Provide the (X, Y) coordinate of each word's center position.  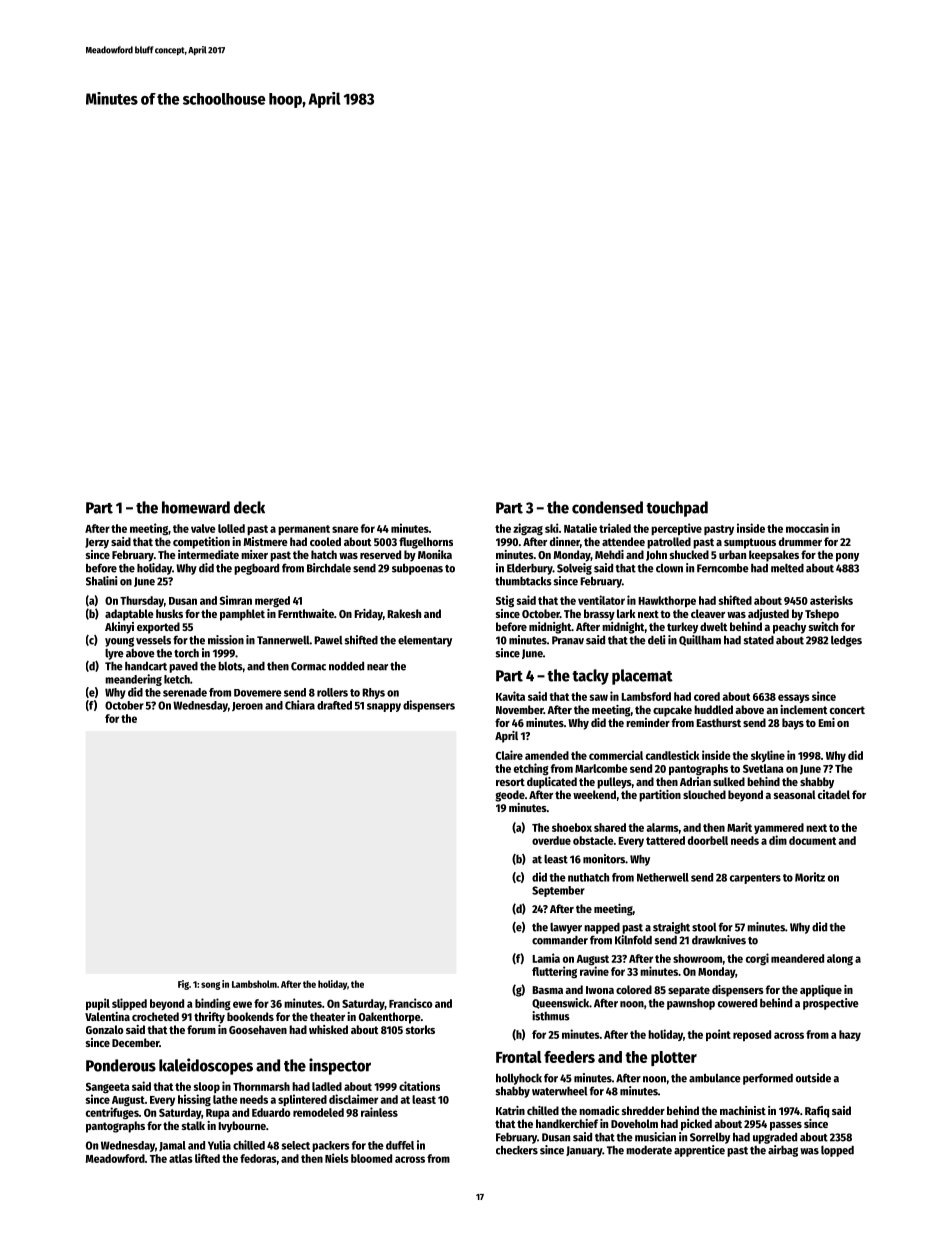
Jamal (172, 1146)
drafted (334, 705)
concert (847, 710)
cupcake (672, 711)
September (558, 891)
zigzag (528, 529)
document (812, 840)
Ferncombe (722, 568)
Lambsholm (254, 984)
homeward (196, 507)
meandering (133, 680)
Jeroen (247, 706)
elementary (425, 641)
